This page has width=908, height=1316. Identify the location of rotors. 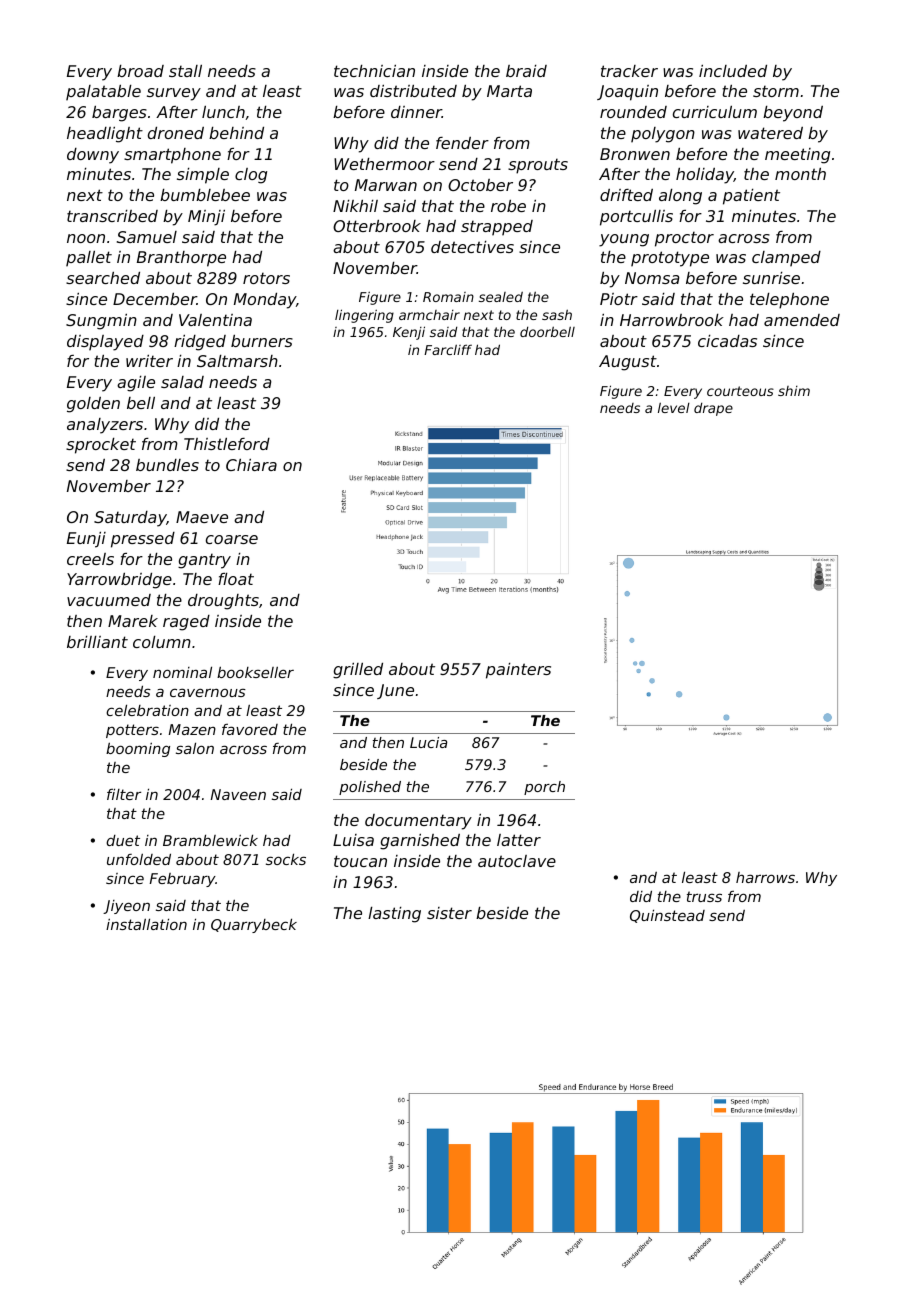
(266, 278).
